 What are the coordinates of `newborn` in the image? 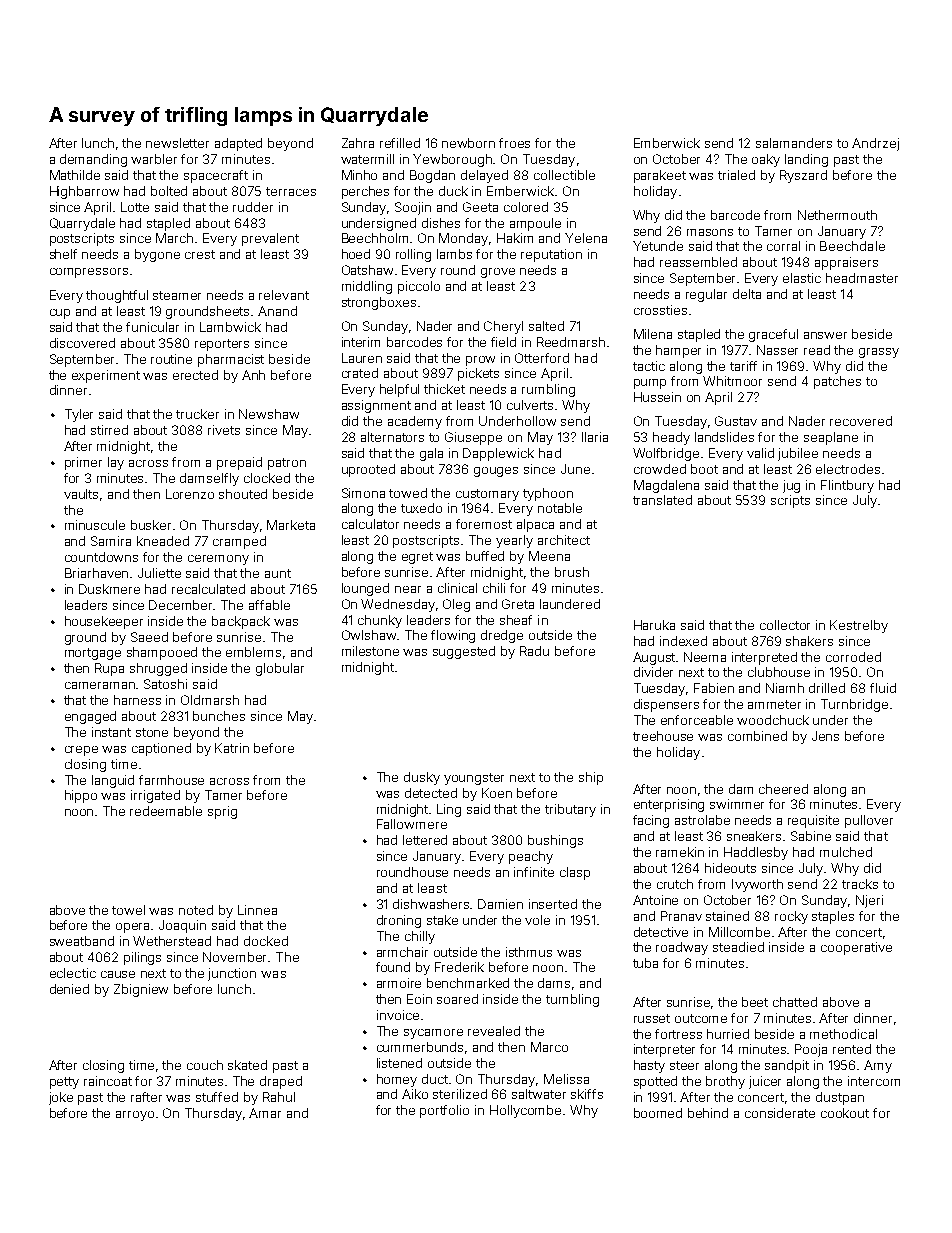 It's located at (468, 143).
